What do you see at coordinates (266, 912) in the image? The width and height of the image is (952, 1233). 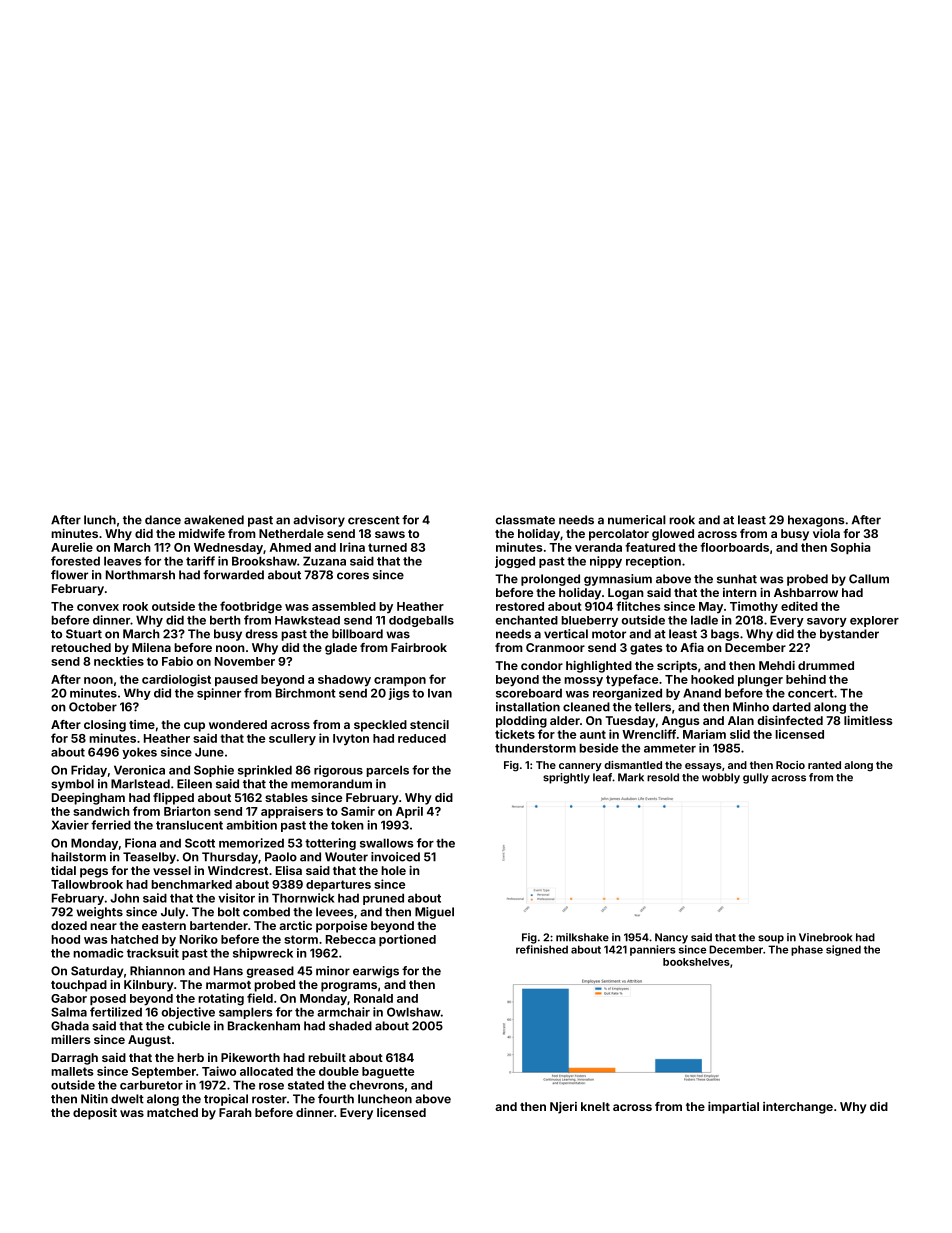 I see `combed` at bounding box center [266, 912].
